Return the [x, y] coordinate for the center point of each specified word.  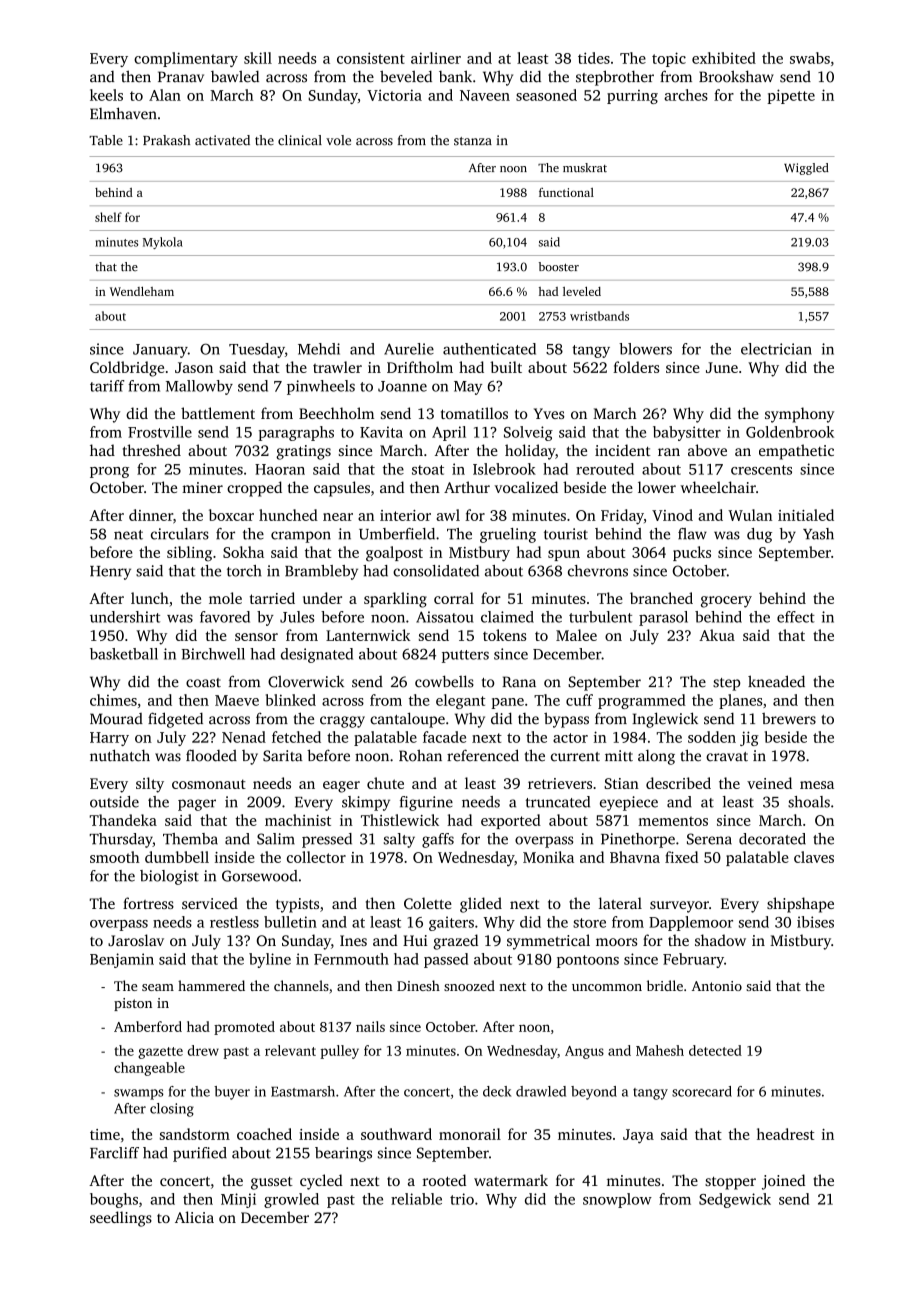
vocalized [526, 487]
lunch [150, 598]
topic [669, 59]
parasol [663, 618]
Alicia [194, 1217]
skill [258, 58]
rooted [444, 1180]
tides [594, 58]
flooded [211, 755]
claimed [507, 617]
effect [796, 617]
